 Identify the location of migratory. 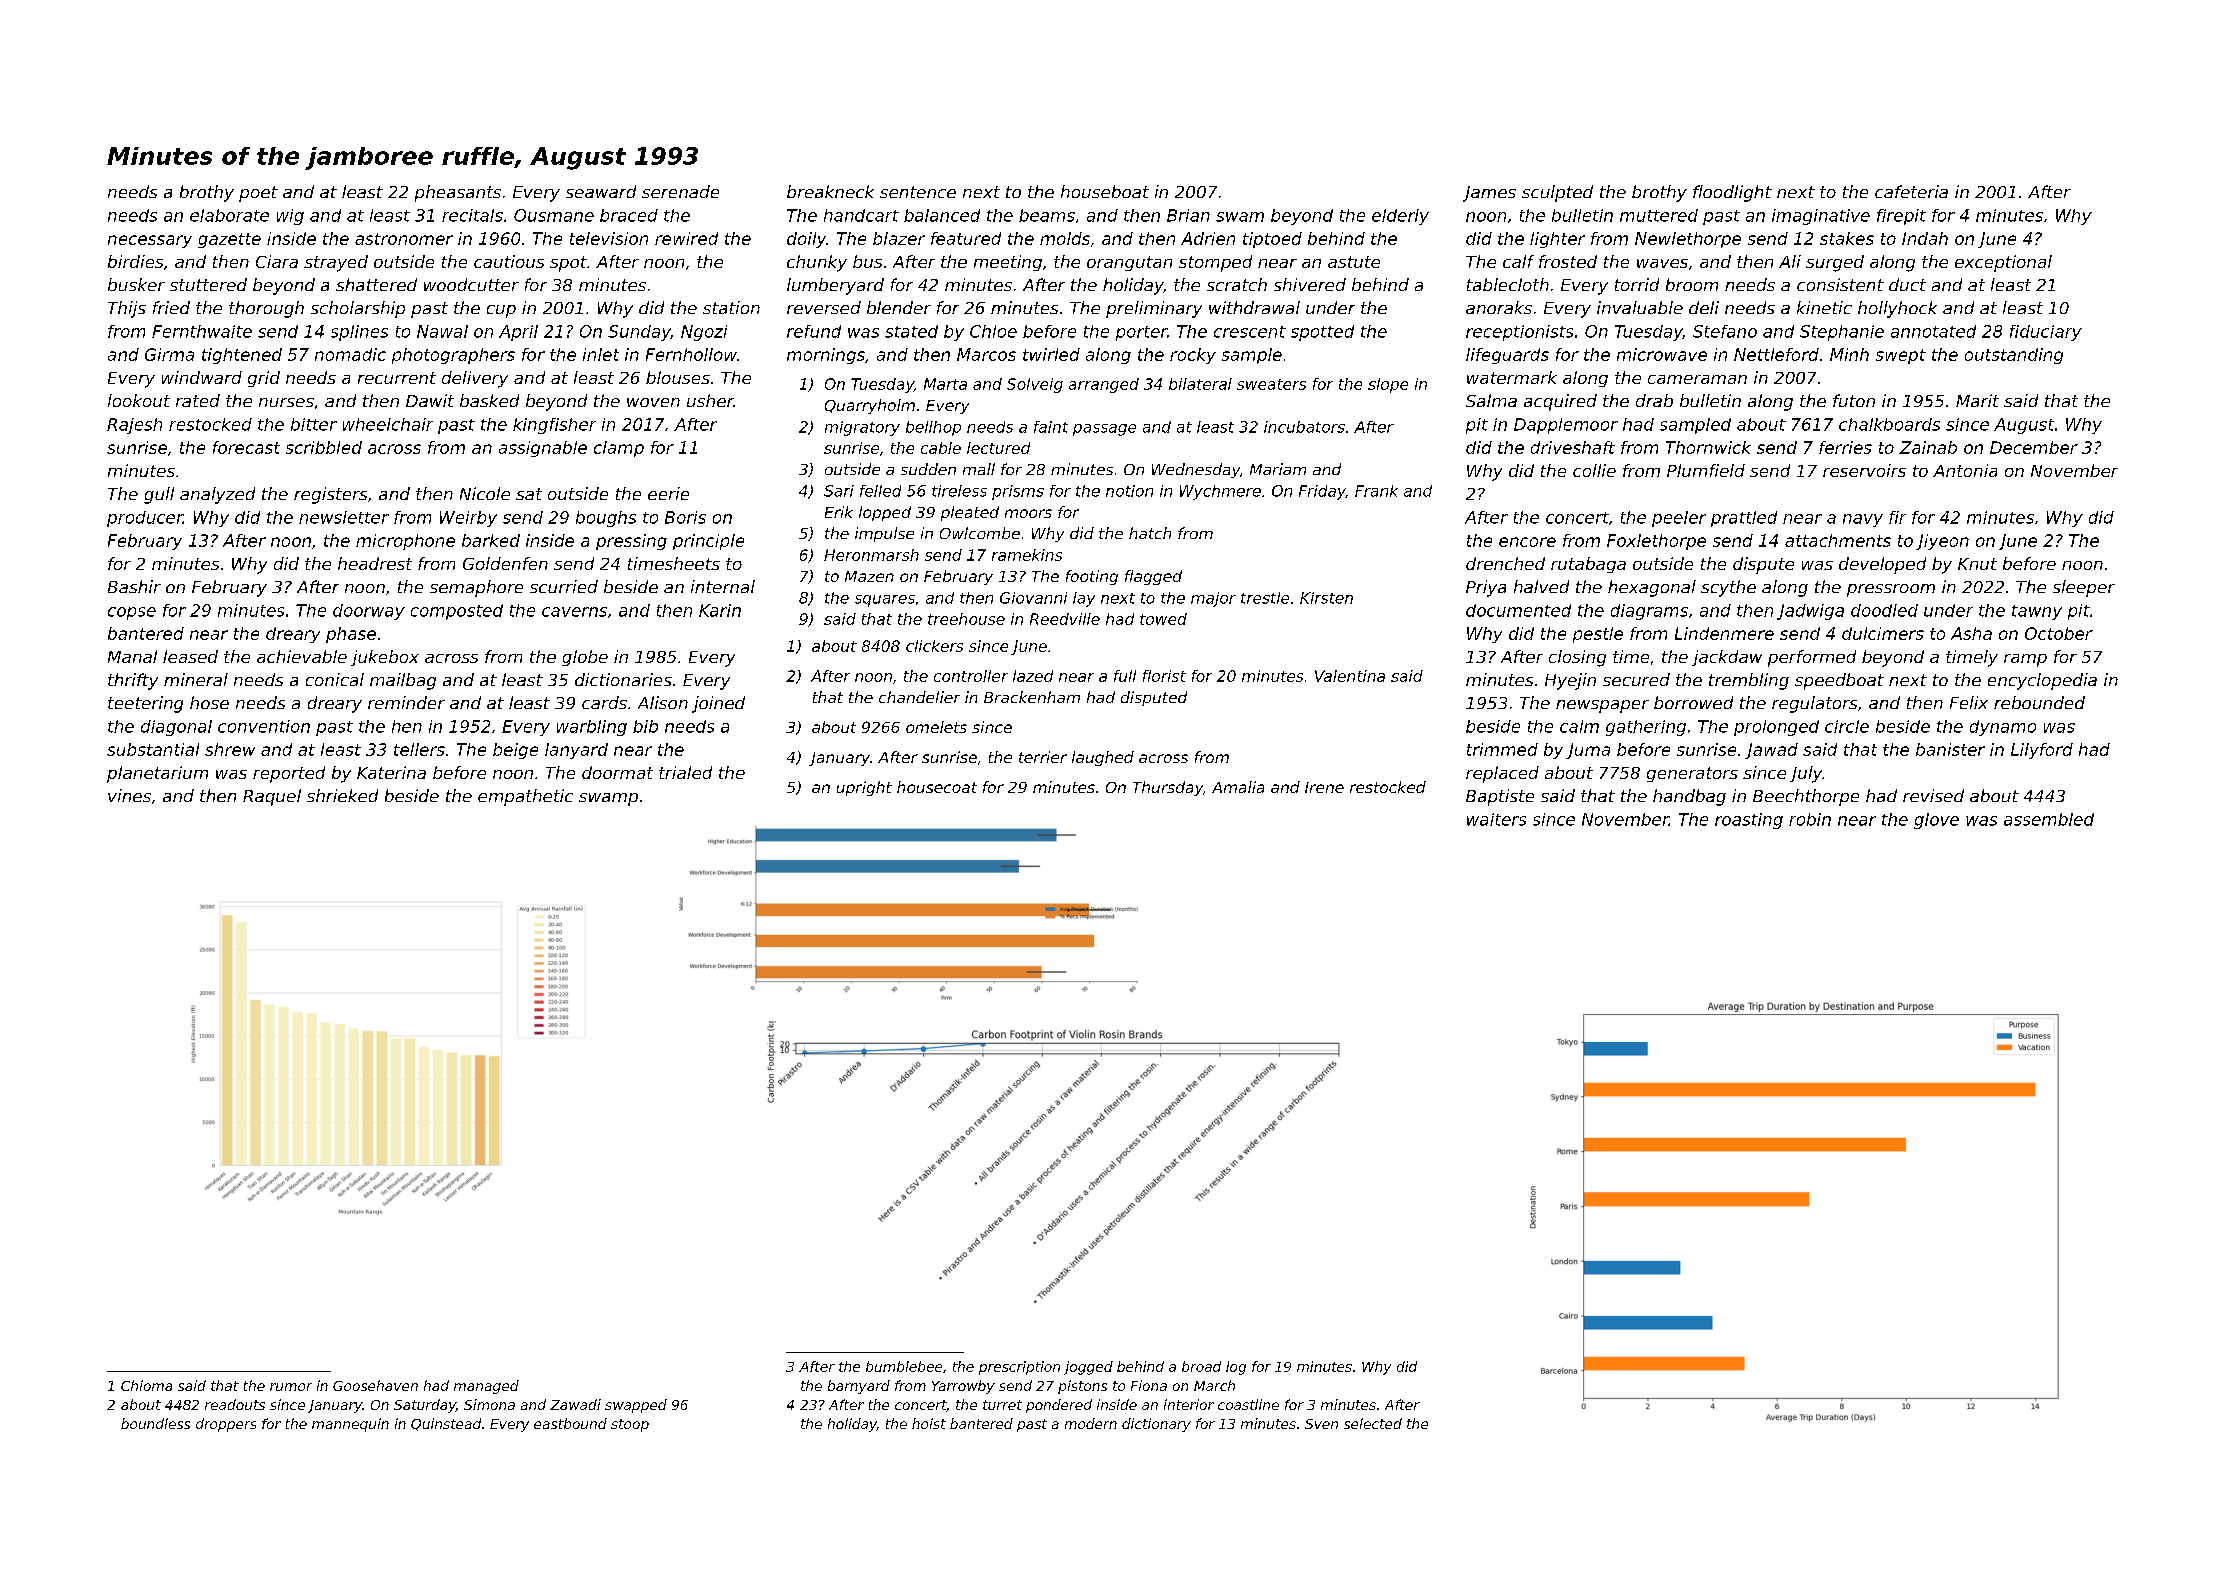
(862, 428).
